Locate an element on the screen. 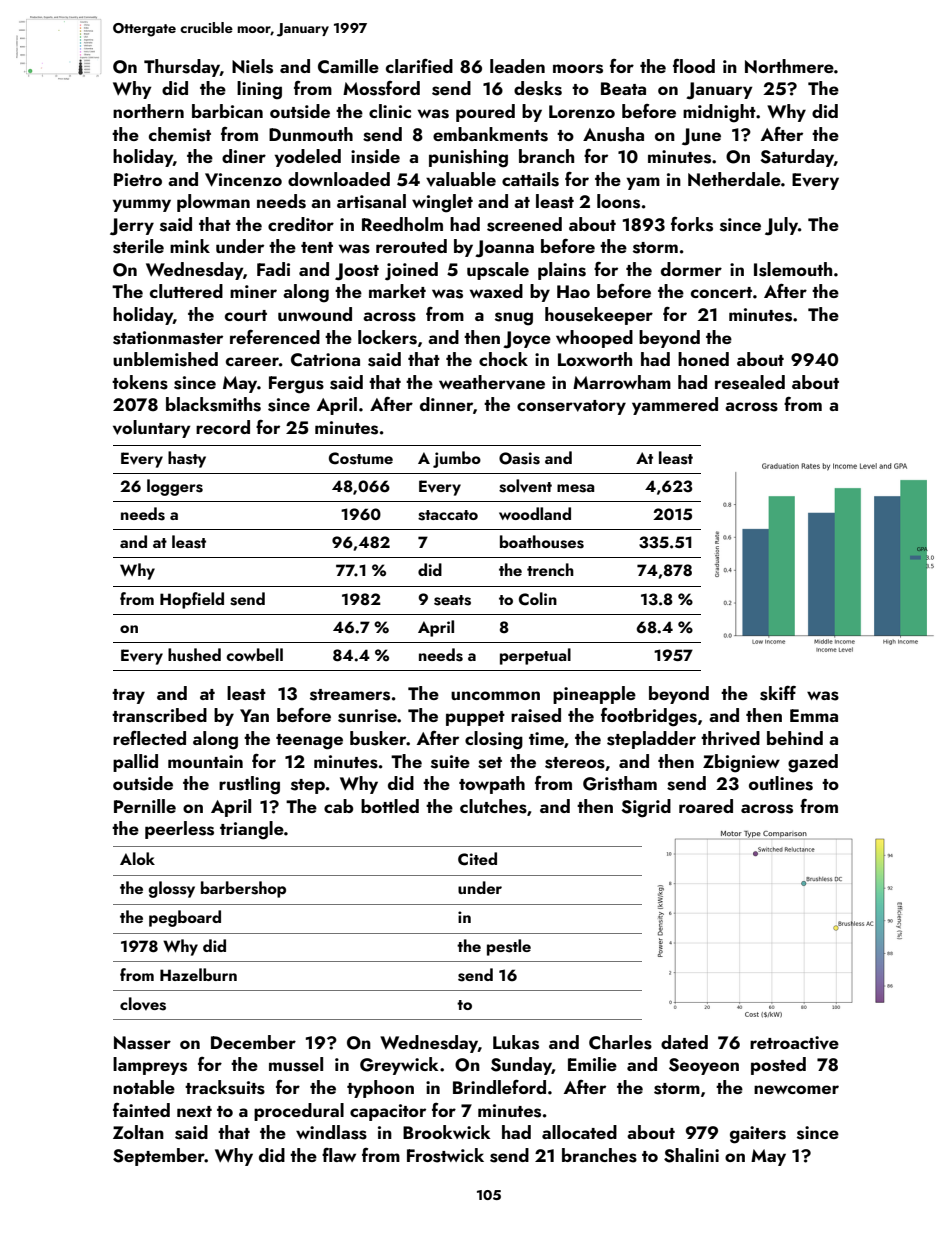 This screenshot has height=1233, width=952. Hazelburn is located at coordinates (198, 974).
